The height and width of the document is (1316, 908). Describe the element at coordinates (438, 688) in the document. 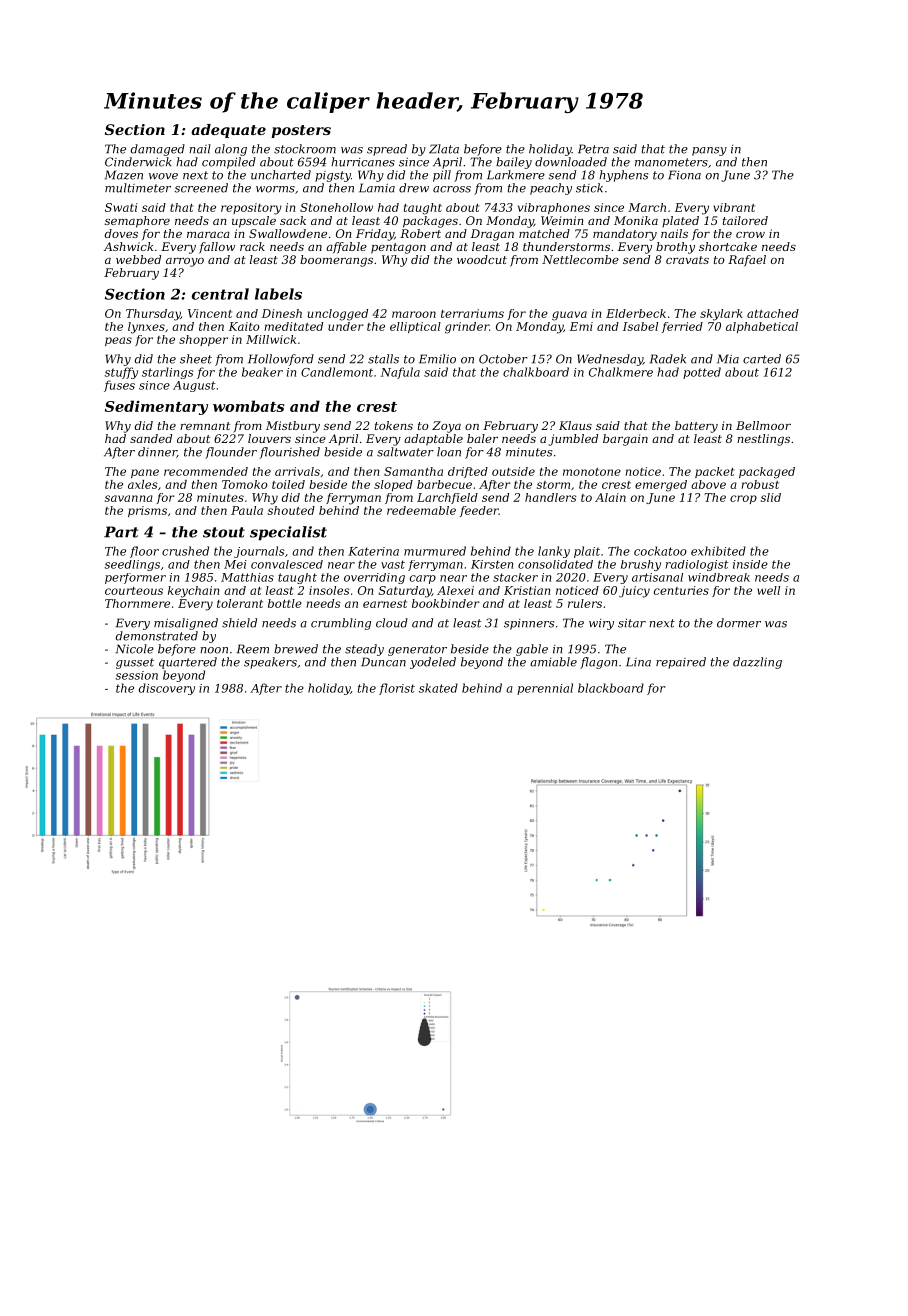

I see `skated` at that location.
